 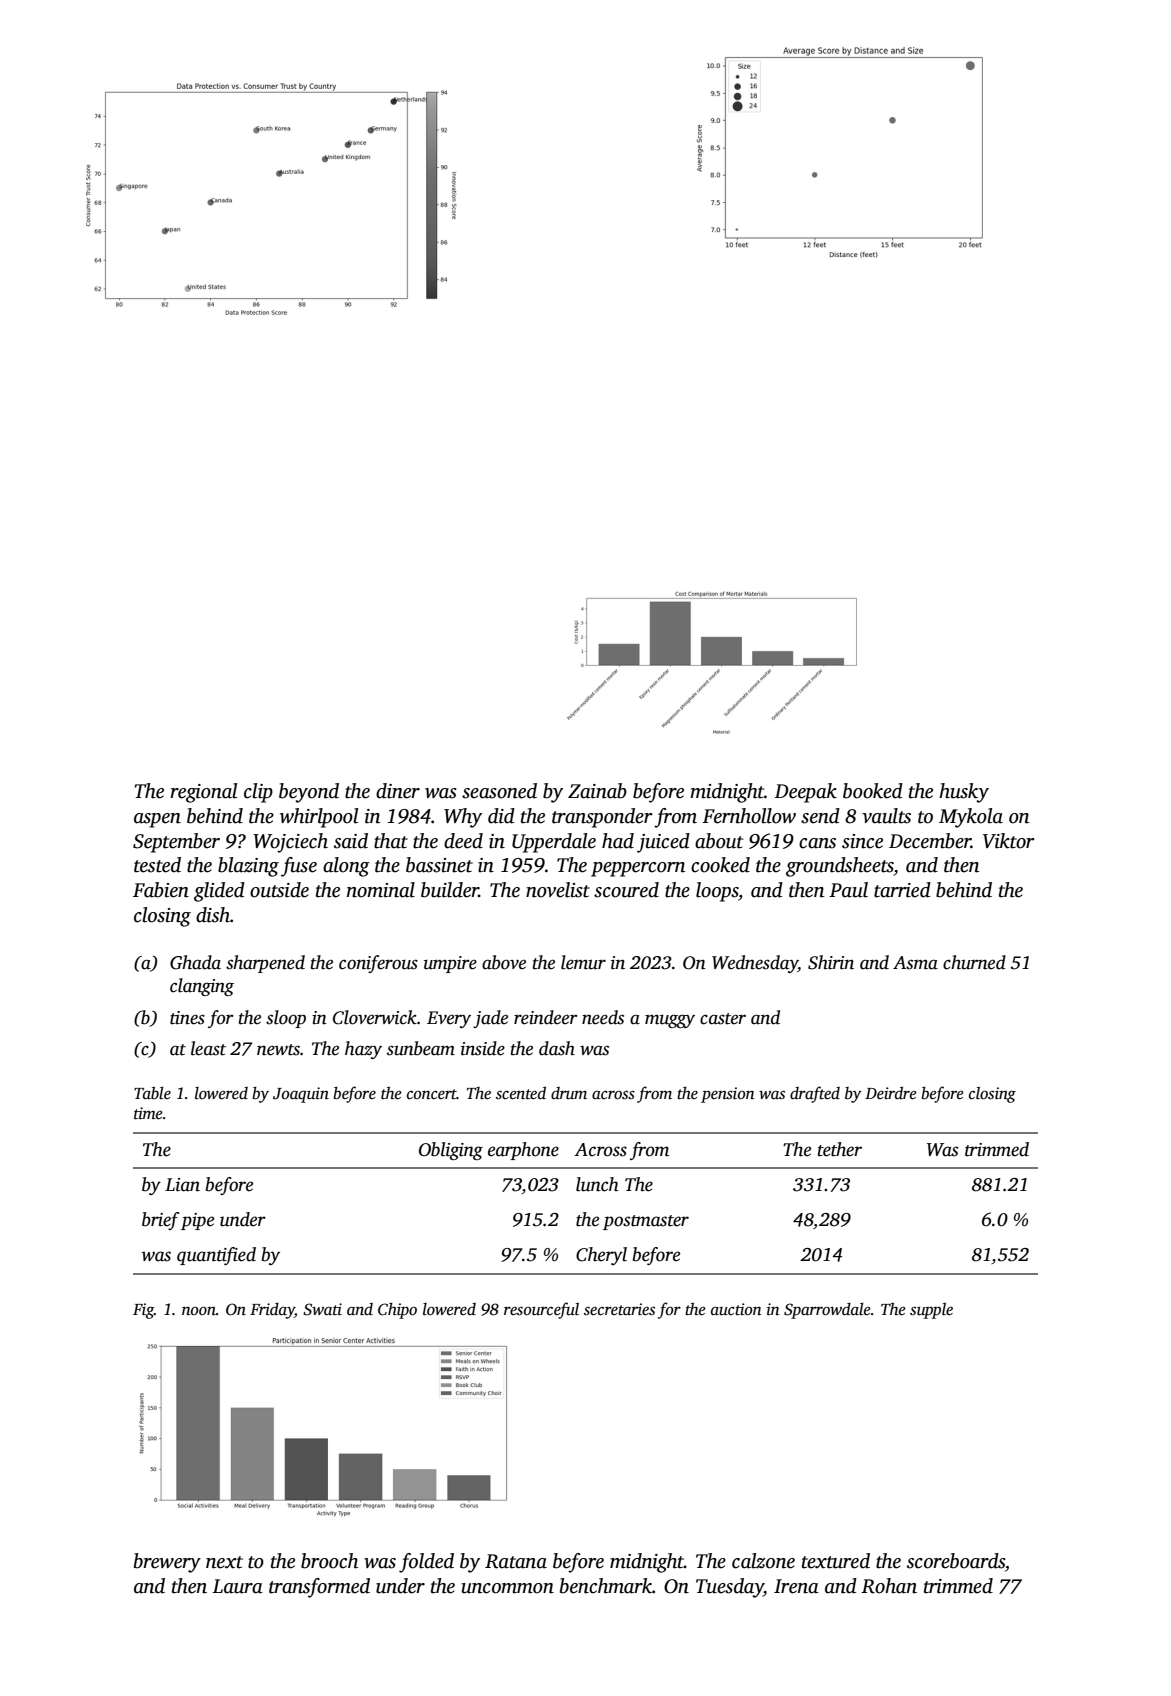 I want to click on transformed, so click(x=319, y=1588).
